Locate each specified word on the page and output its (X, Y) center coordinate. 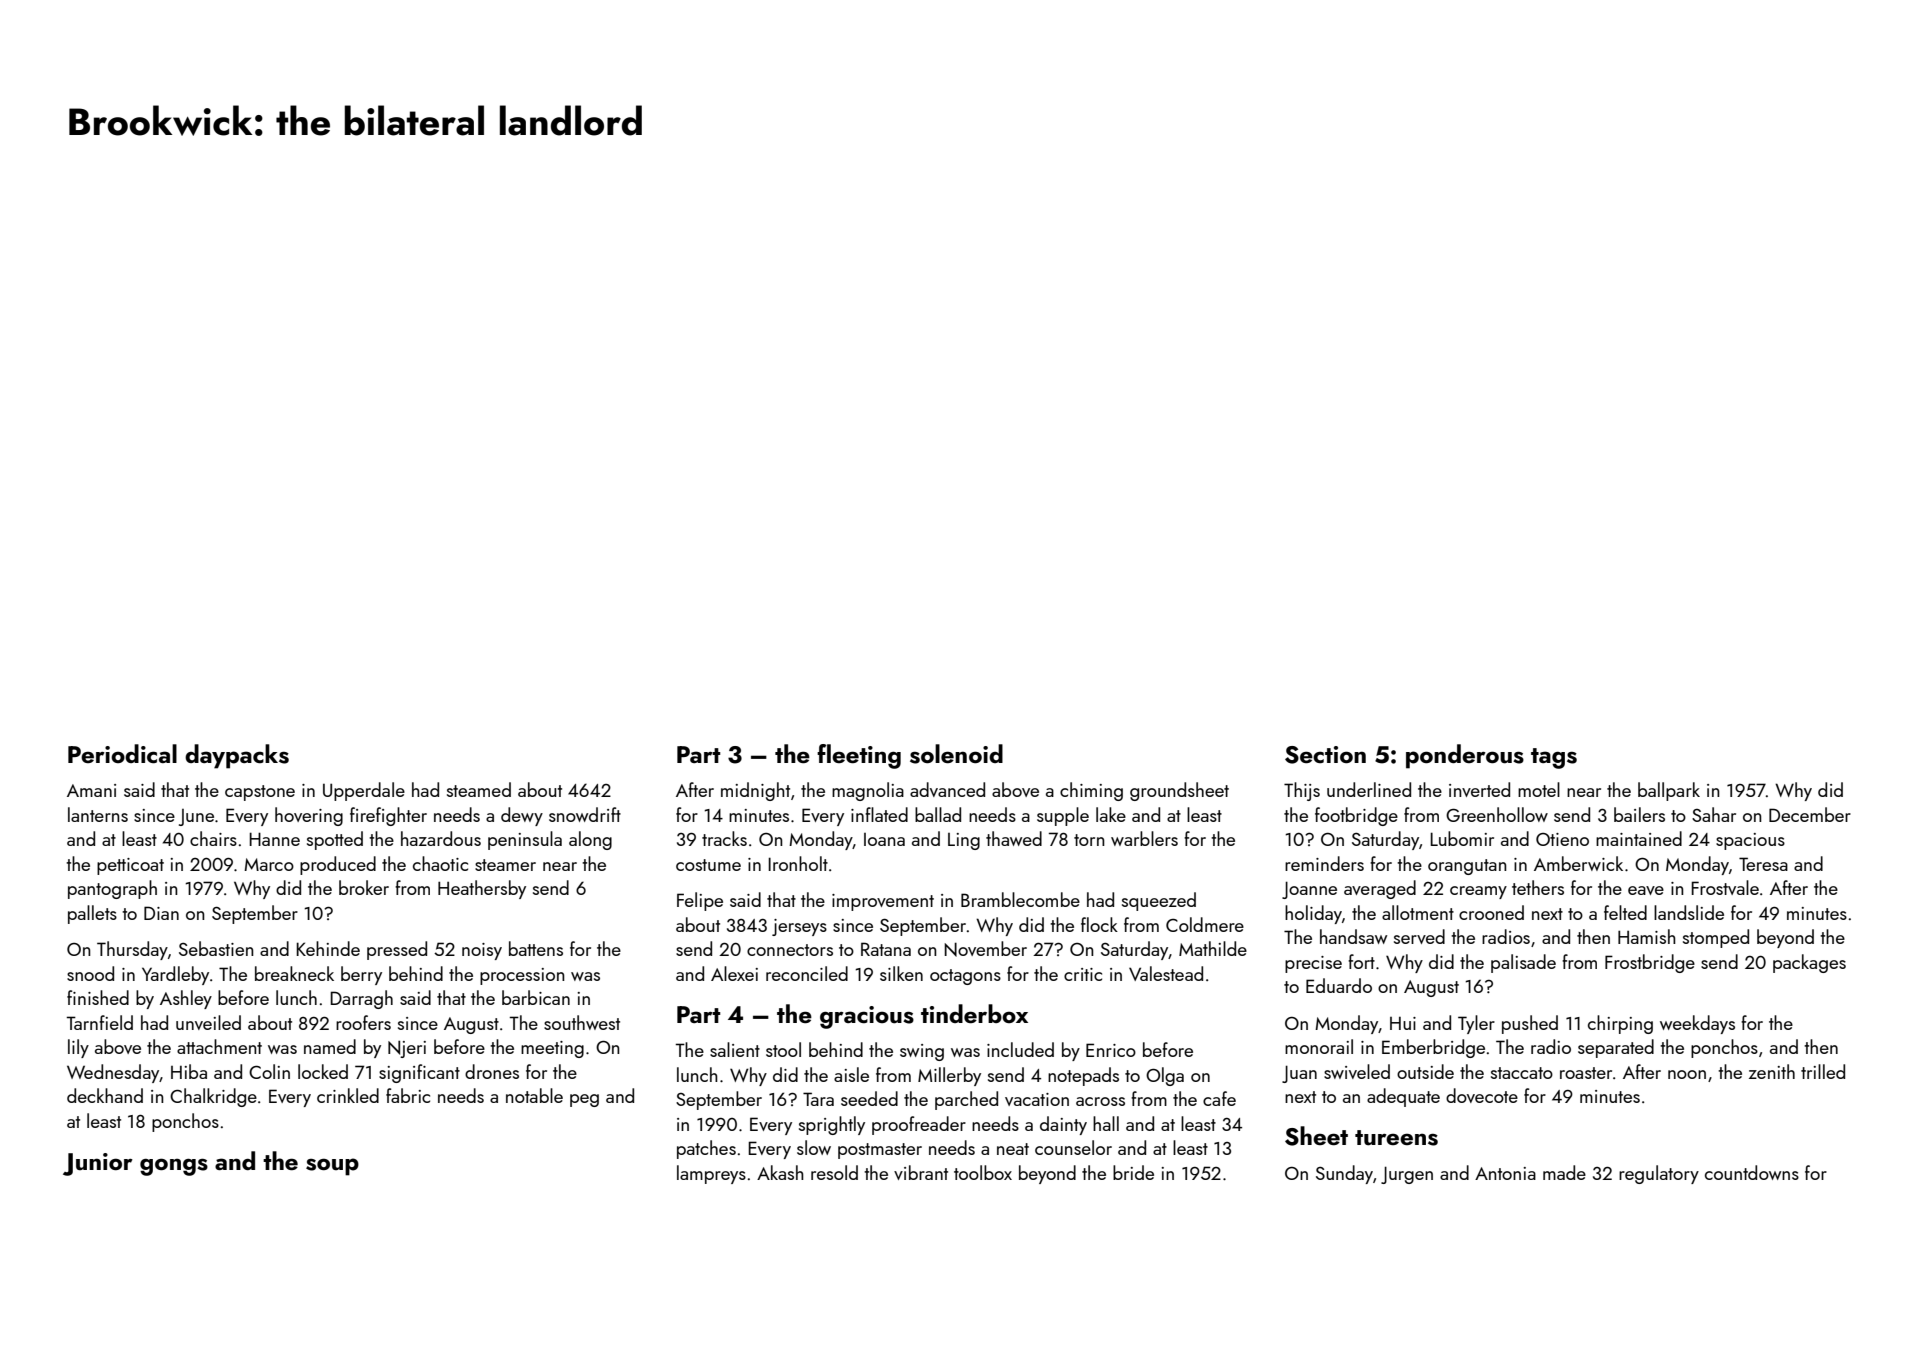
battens (536, 948)
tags (1554, 758)
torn (1089, 840)
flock (1099, 924)
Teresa (1763, 864)
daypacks (237, 756)
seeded (869, 1098)
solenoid (956, 754)
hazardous (441, 838)
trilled (1823, 1071)
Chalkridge (213, 1097)
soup (332, 1167)
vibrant (921, 1172)
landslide (1689, 912)
